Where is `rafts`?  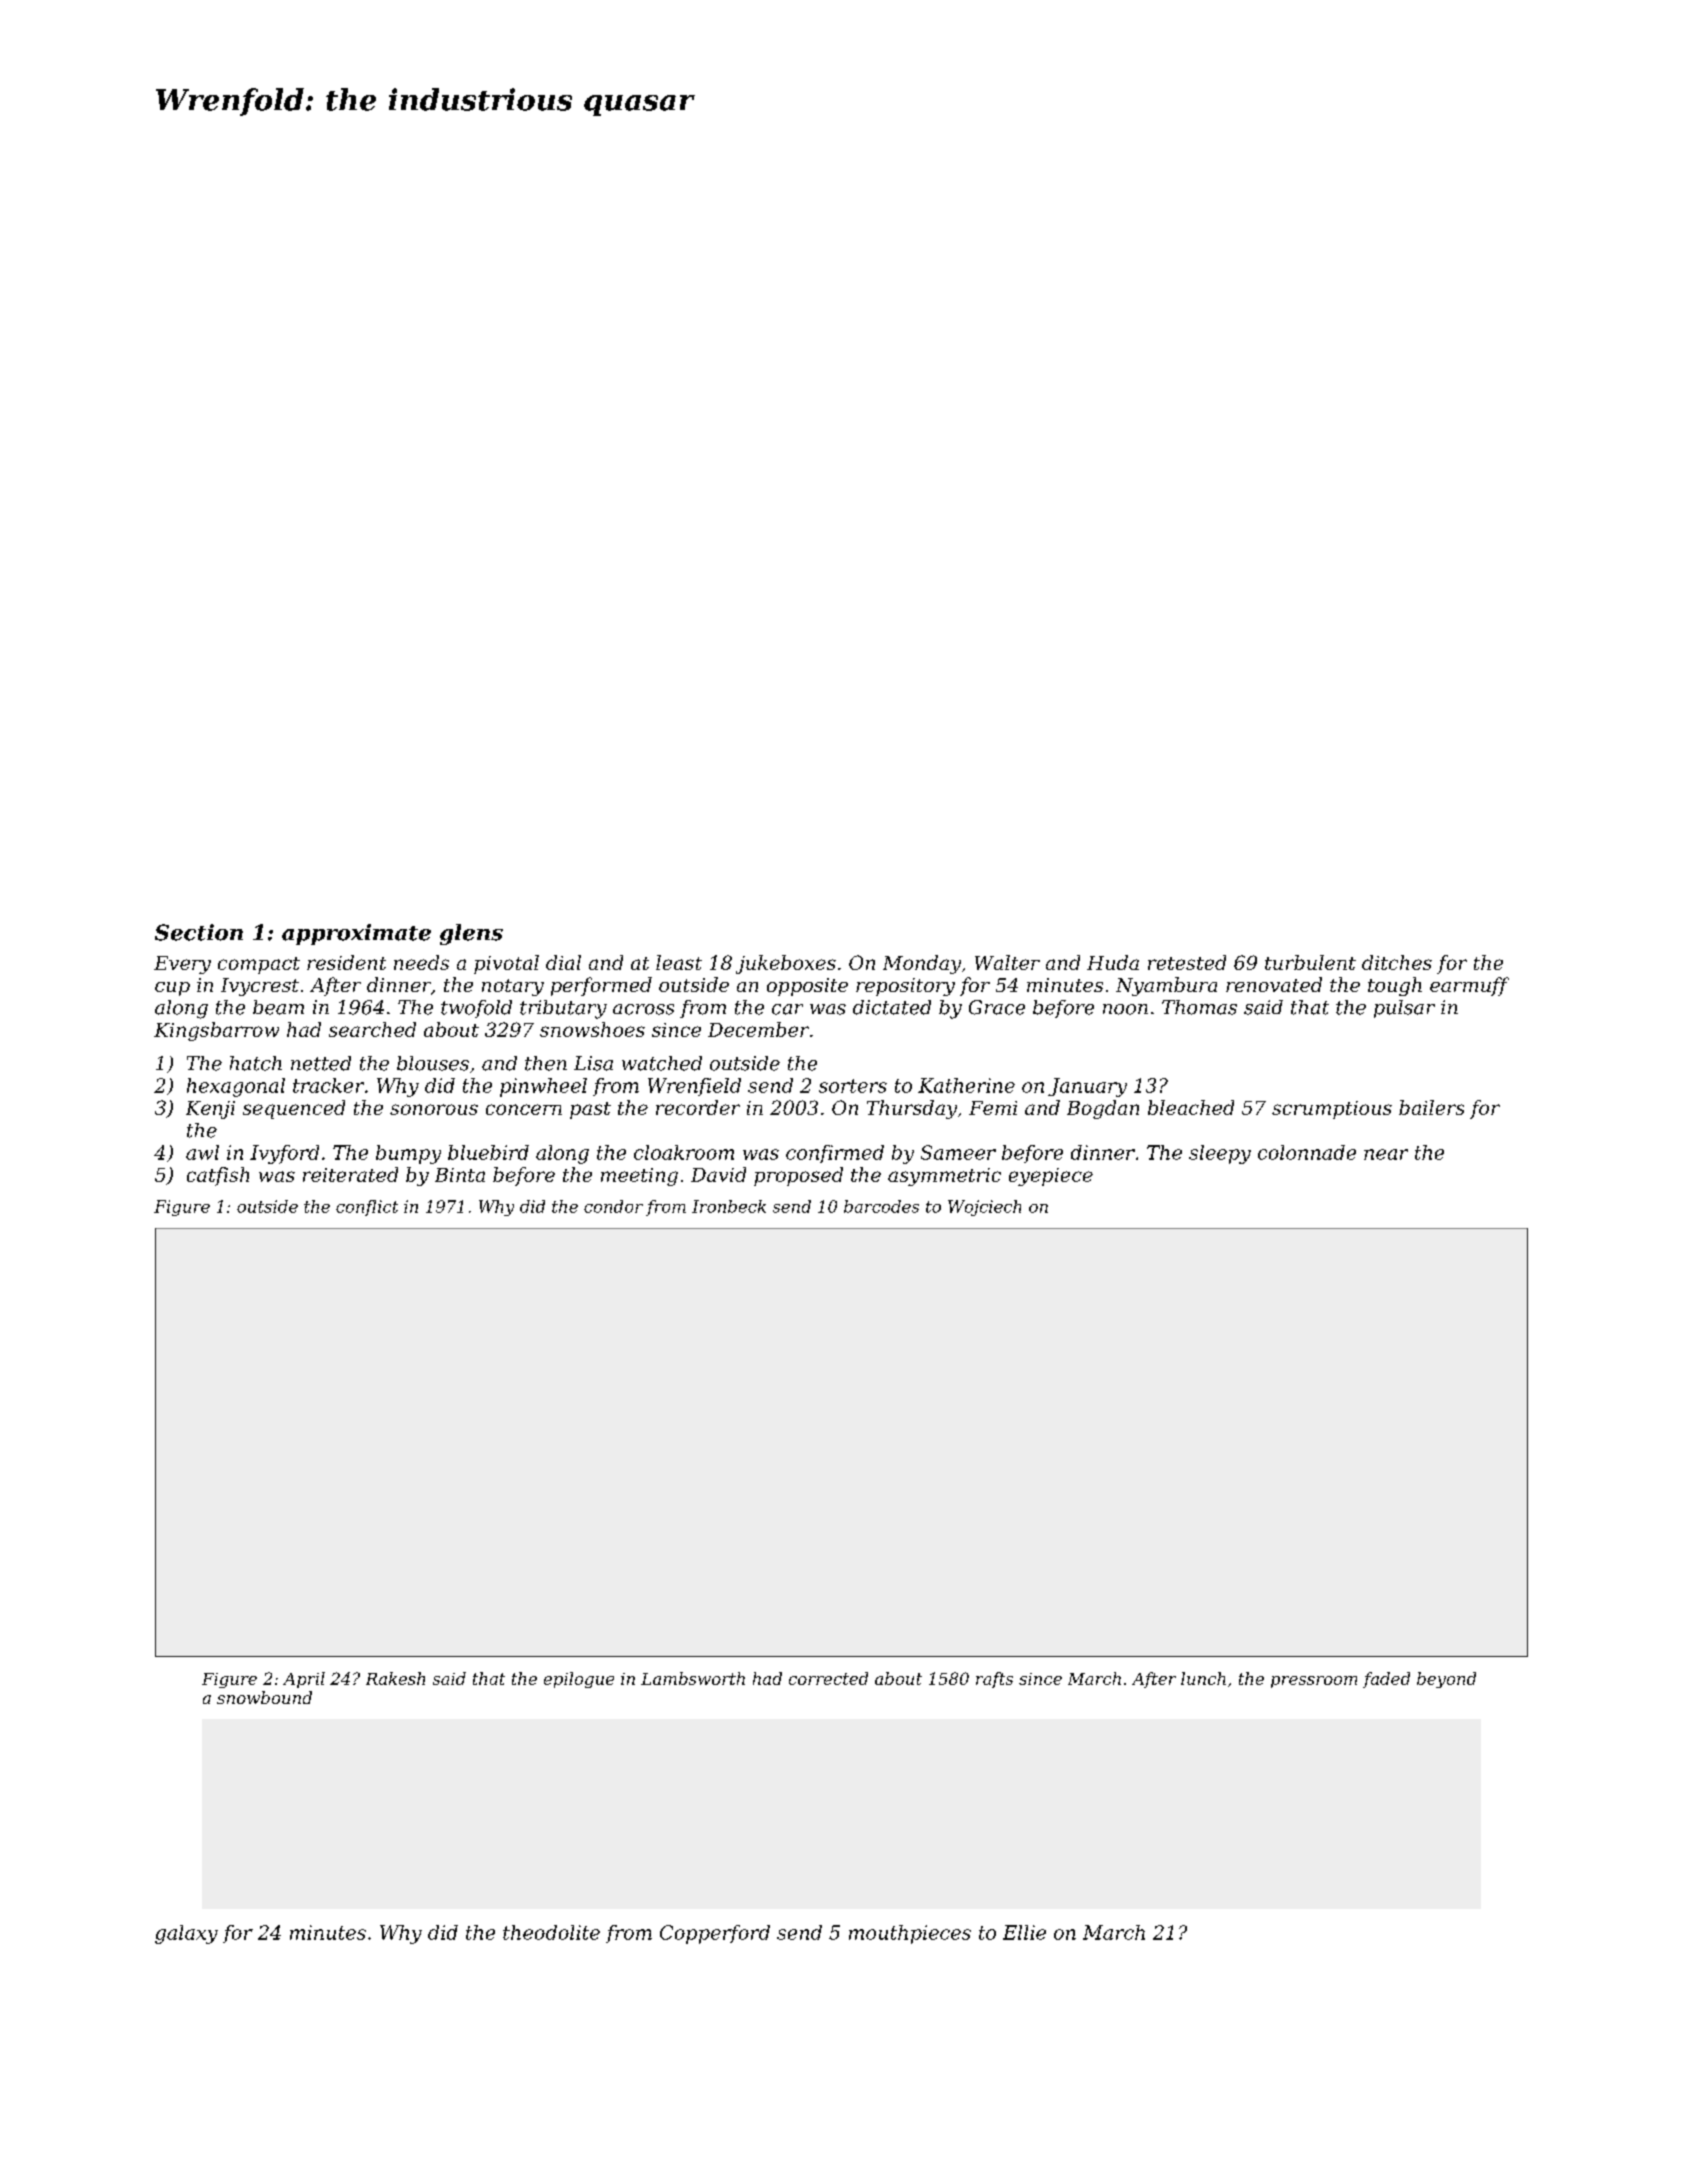
rafts is located at coordinates (994, 1680).
